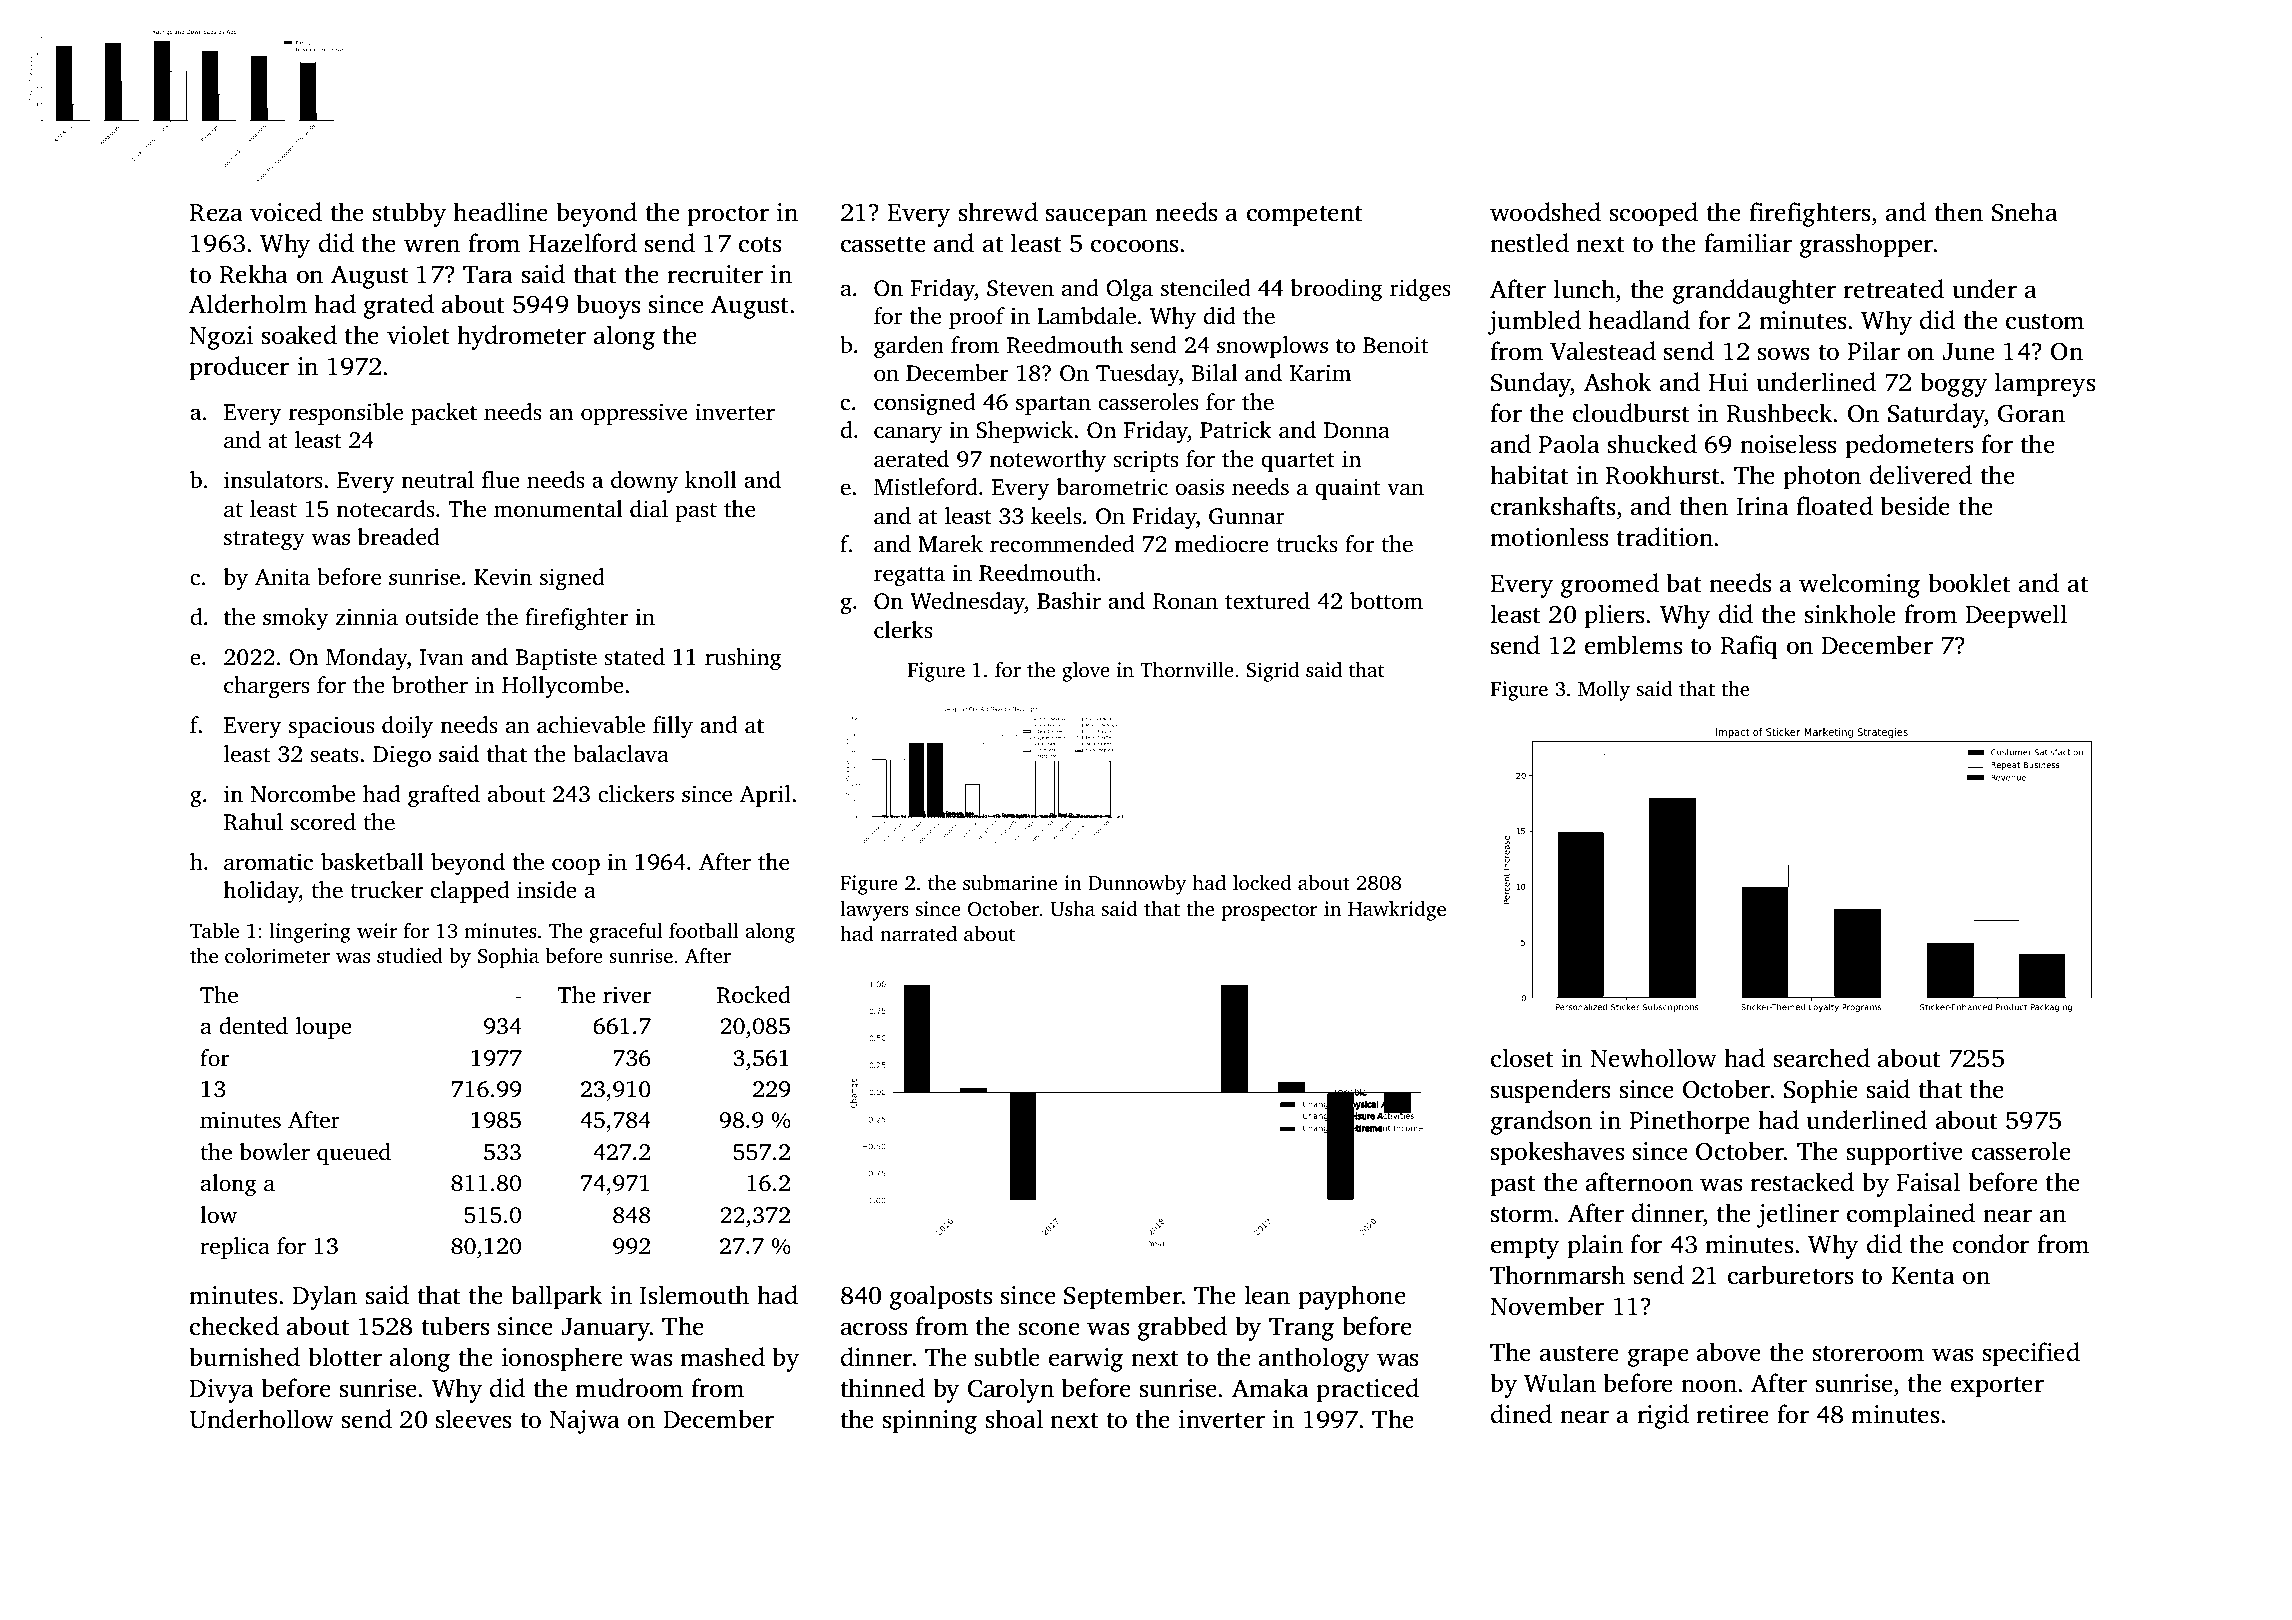 This page has width=2292, height=1620. What do you see at coordinates (221, 338) in the page?
I see `Ngozi` at bounding box center [221, 338].
